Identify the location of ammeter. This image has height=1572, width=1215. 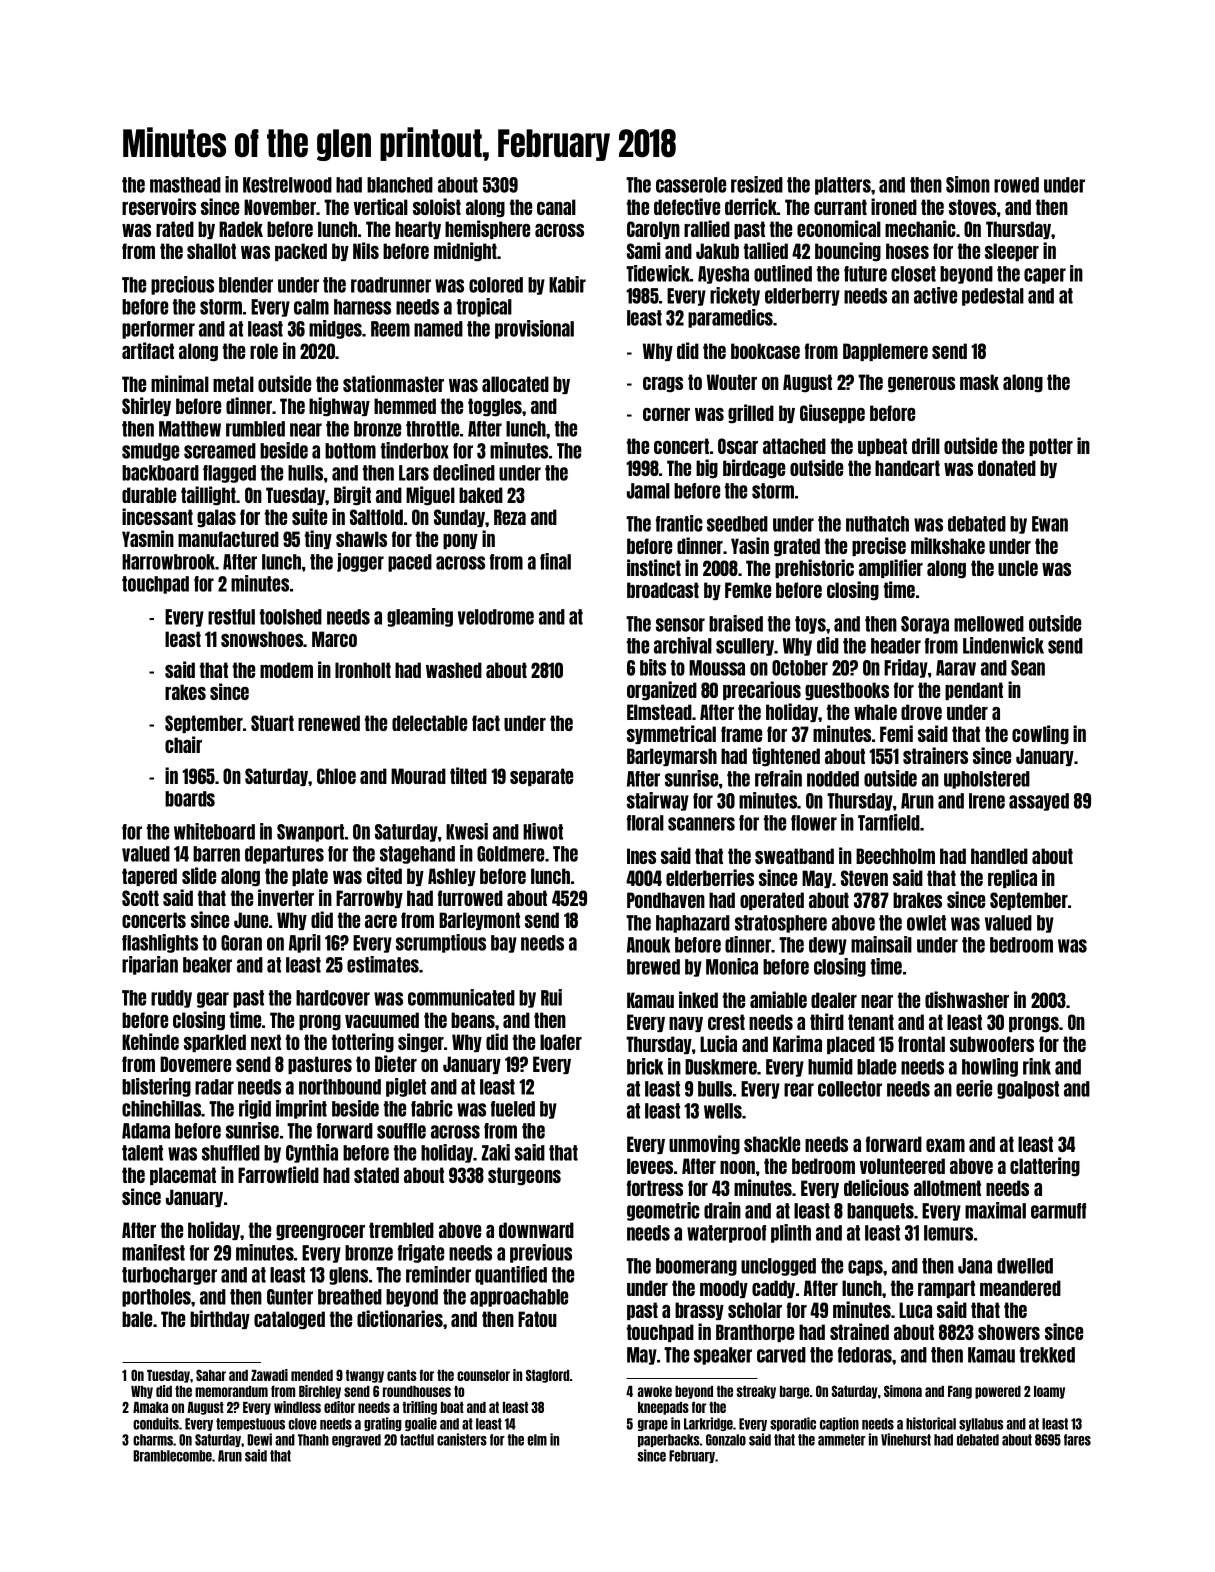
(841, 1440).
